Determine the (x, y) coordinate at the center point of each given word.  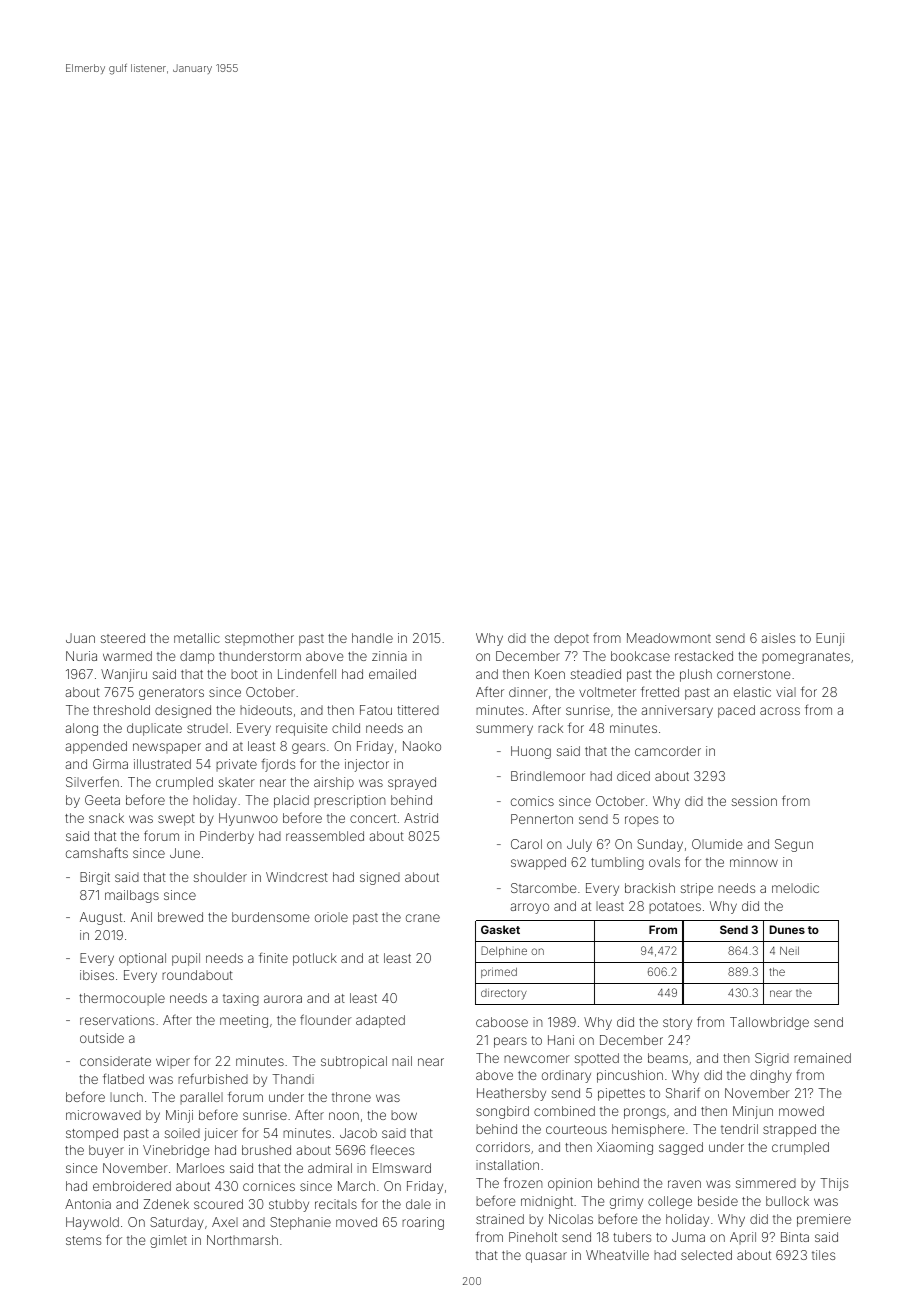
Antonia (88, 1204)
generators (171, 694)
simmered (766, 1183)
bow (404, 1115)
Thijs (834, 1184)
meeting (244, 1021)
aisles (778, 638)
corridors (503, 1147)
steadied (596, 674)
